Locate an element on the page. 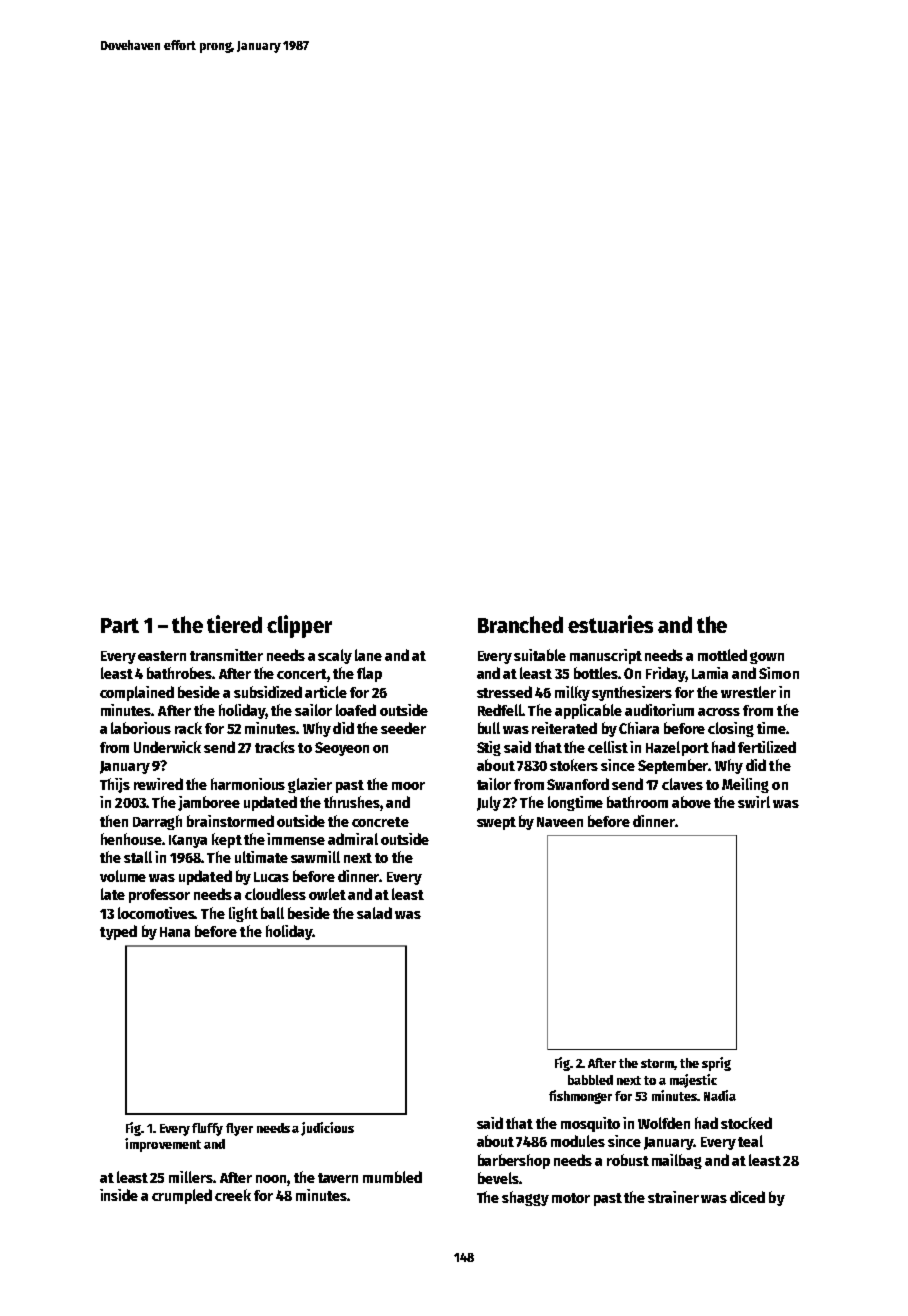  babbled is located at coordinates (590, 1080).
